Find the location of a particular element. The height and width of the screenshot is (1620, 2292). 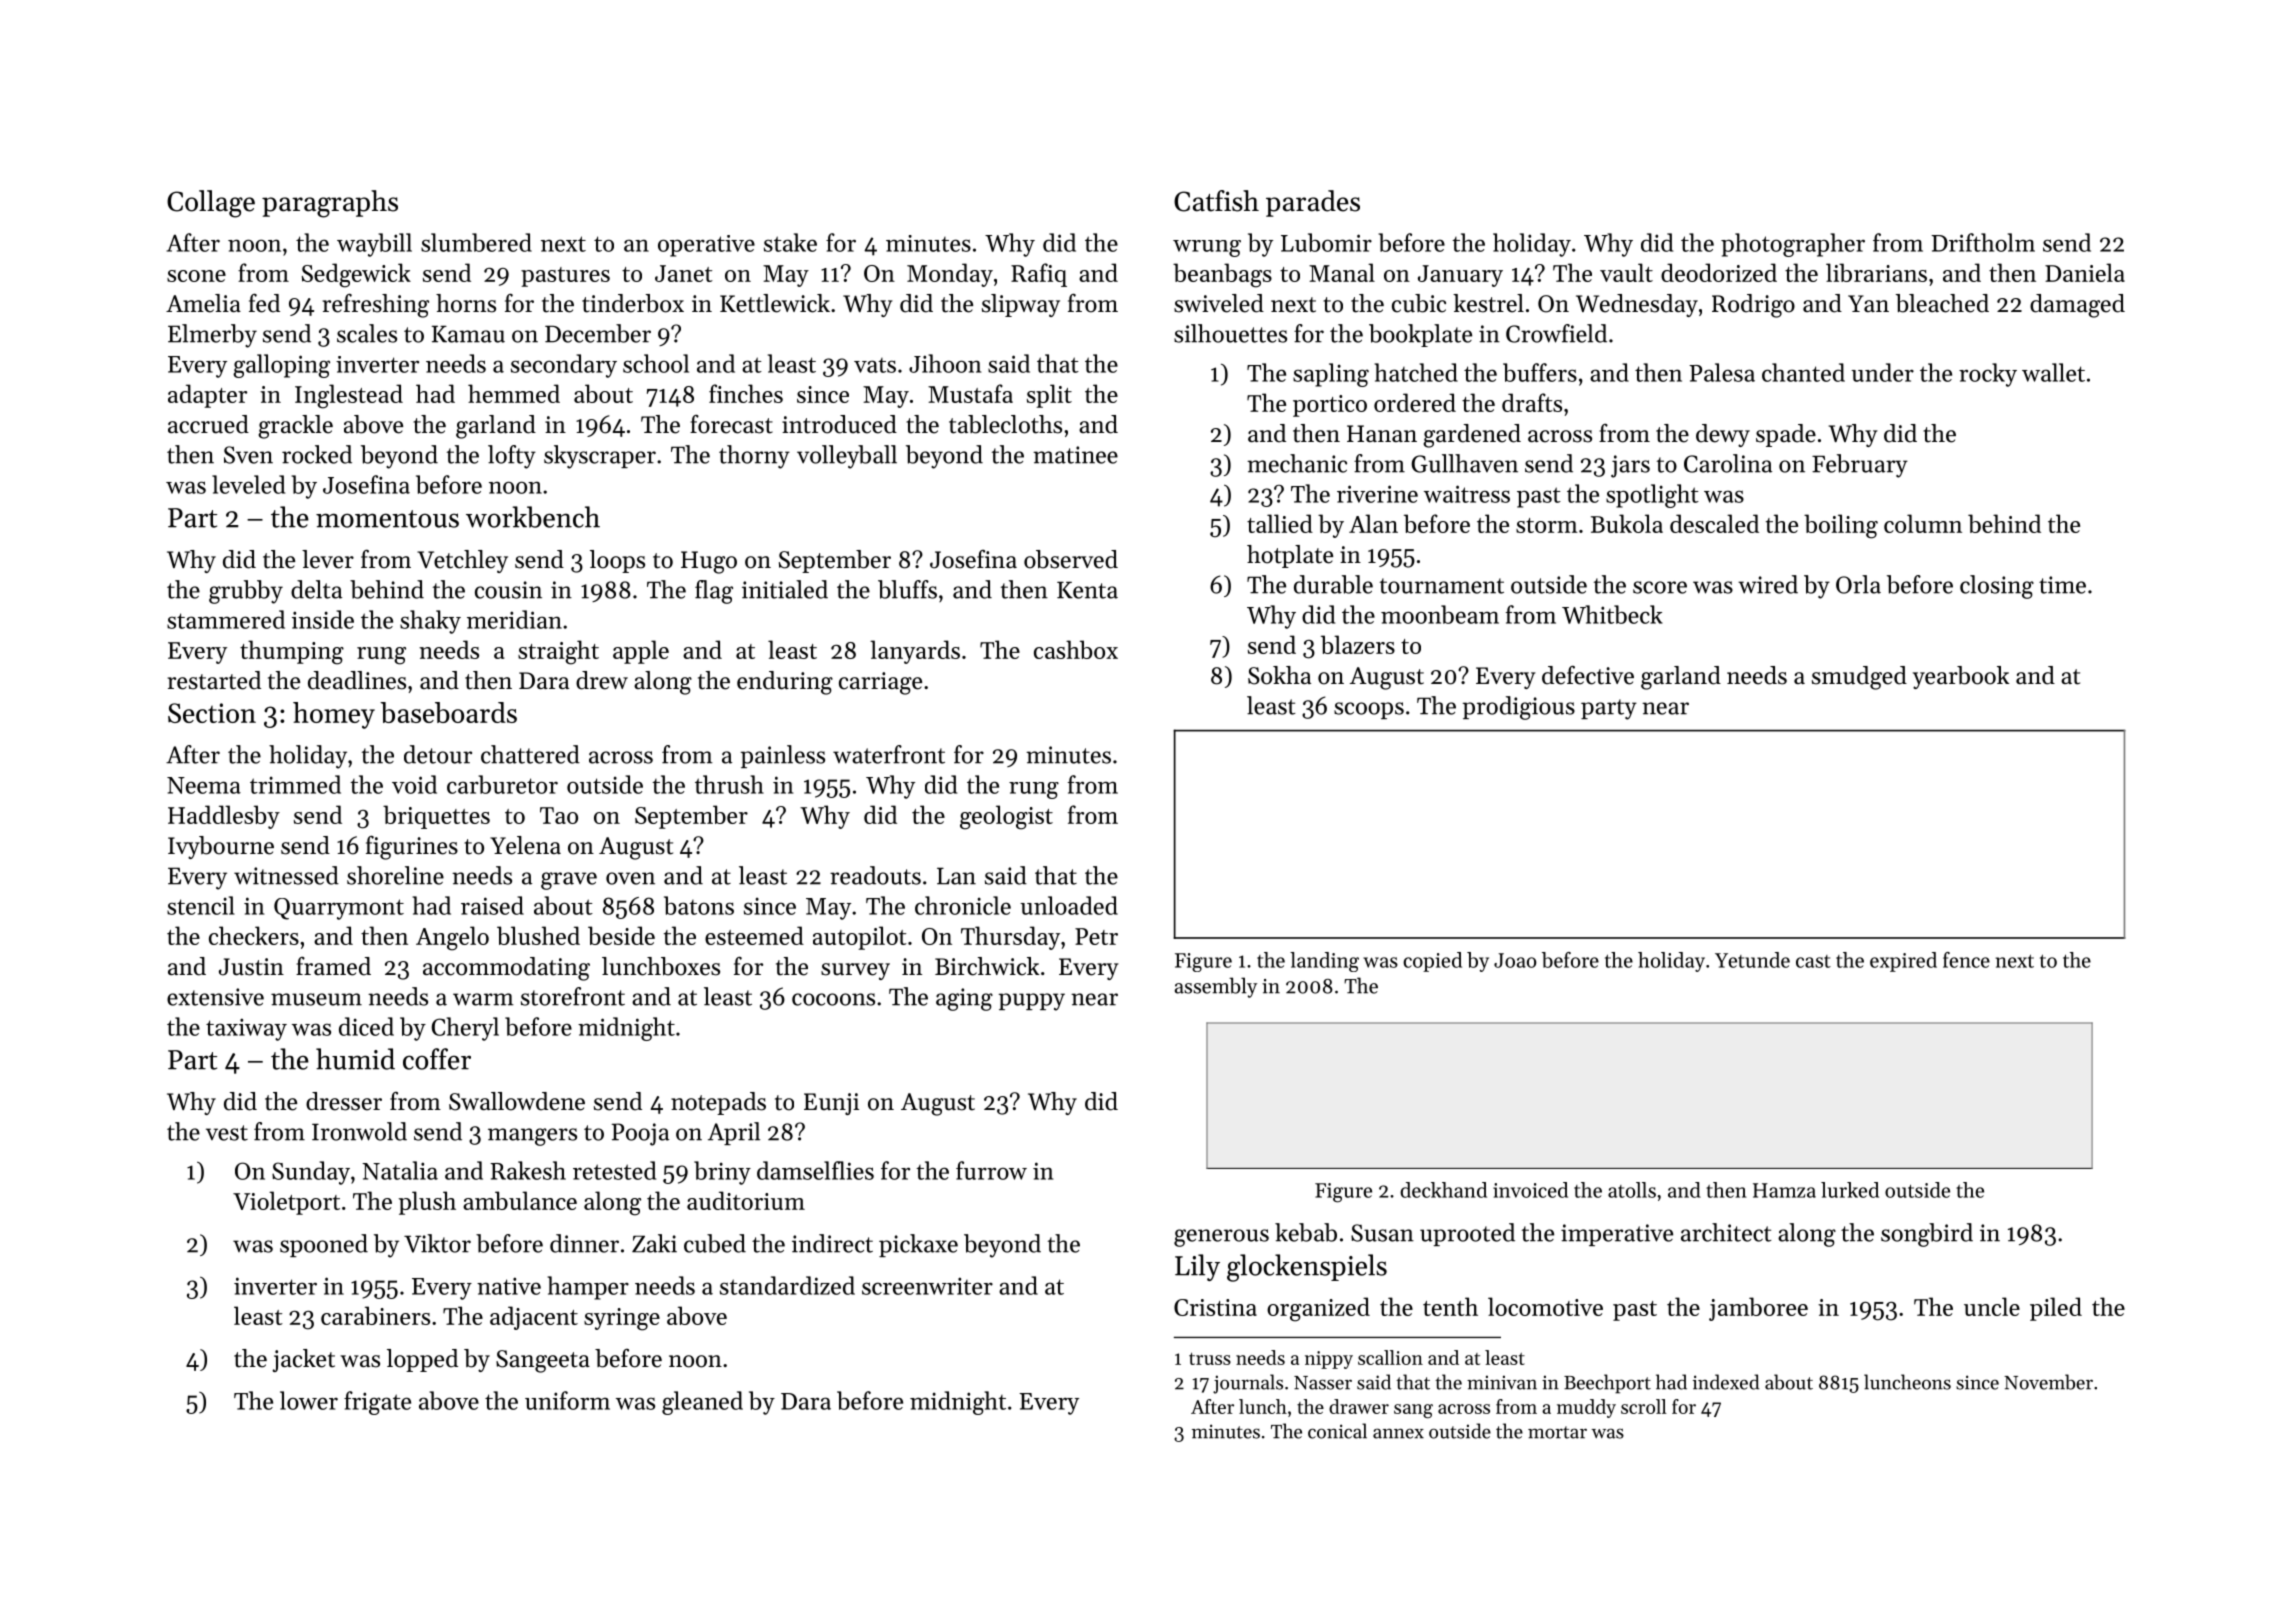

chattered is located at coordinates (530, 754).
